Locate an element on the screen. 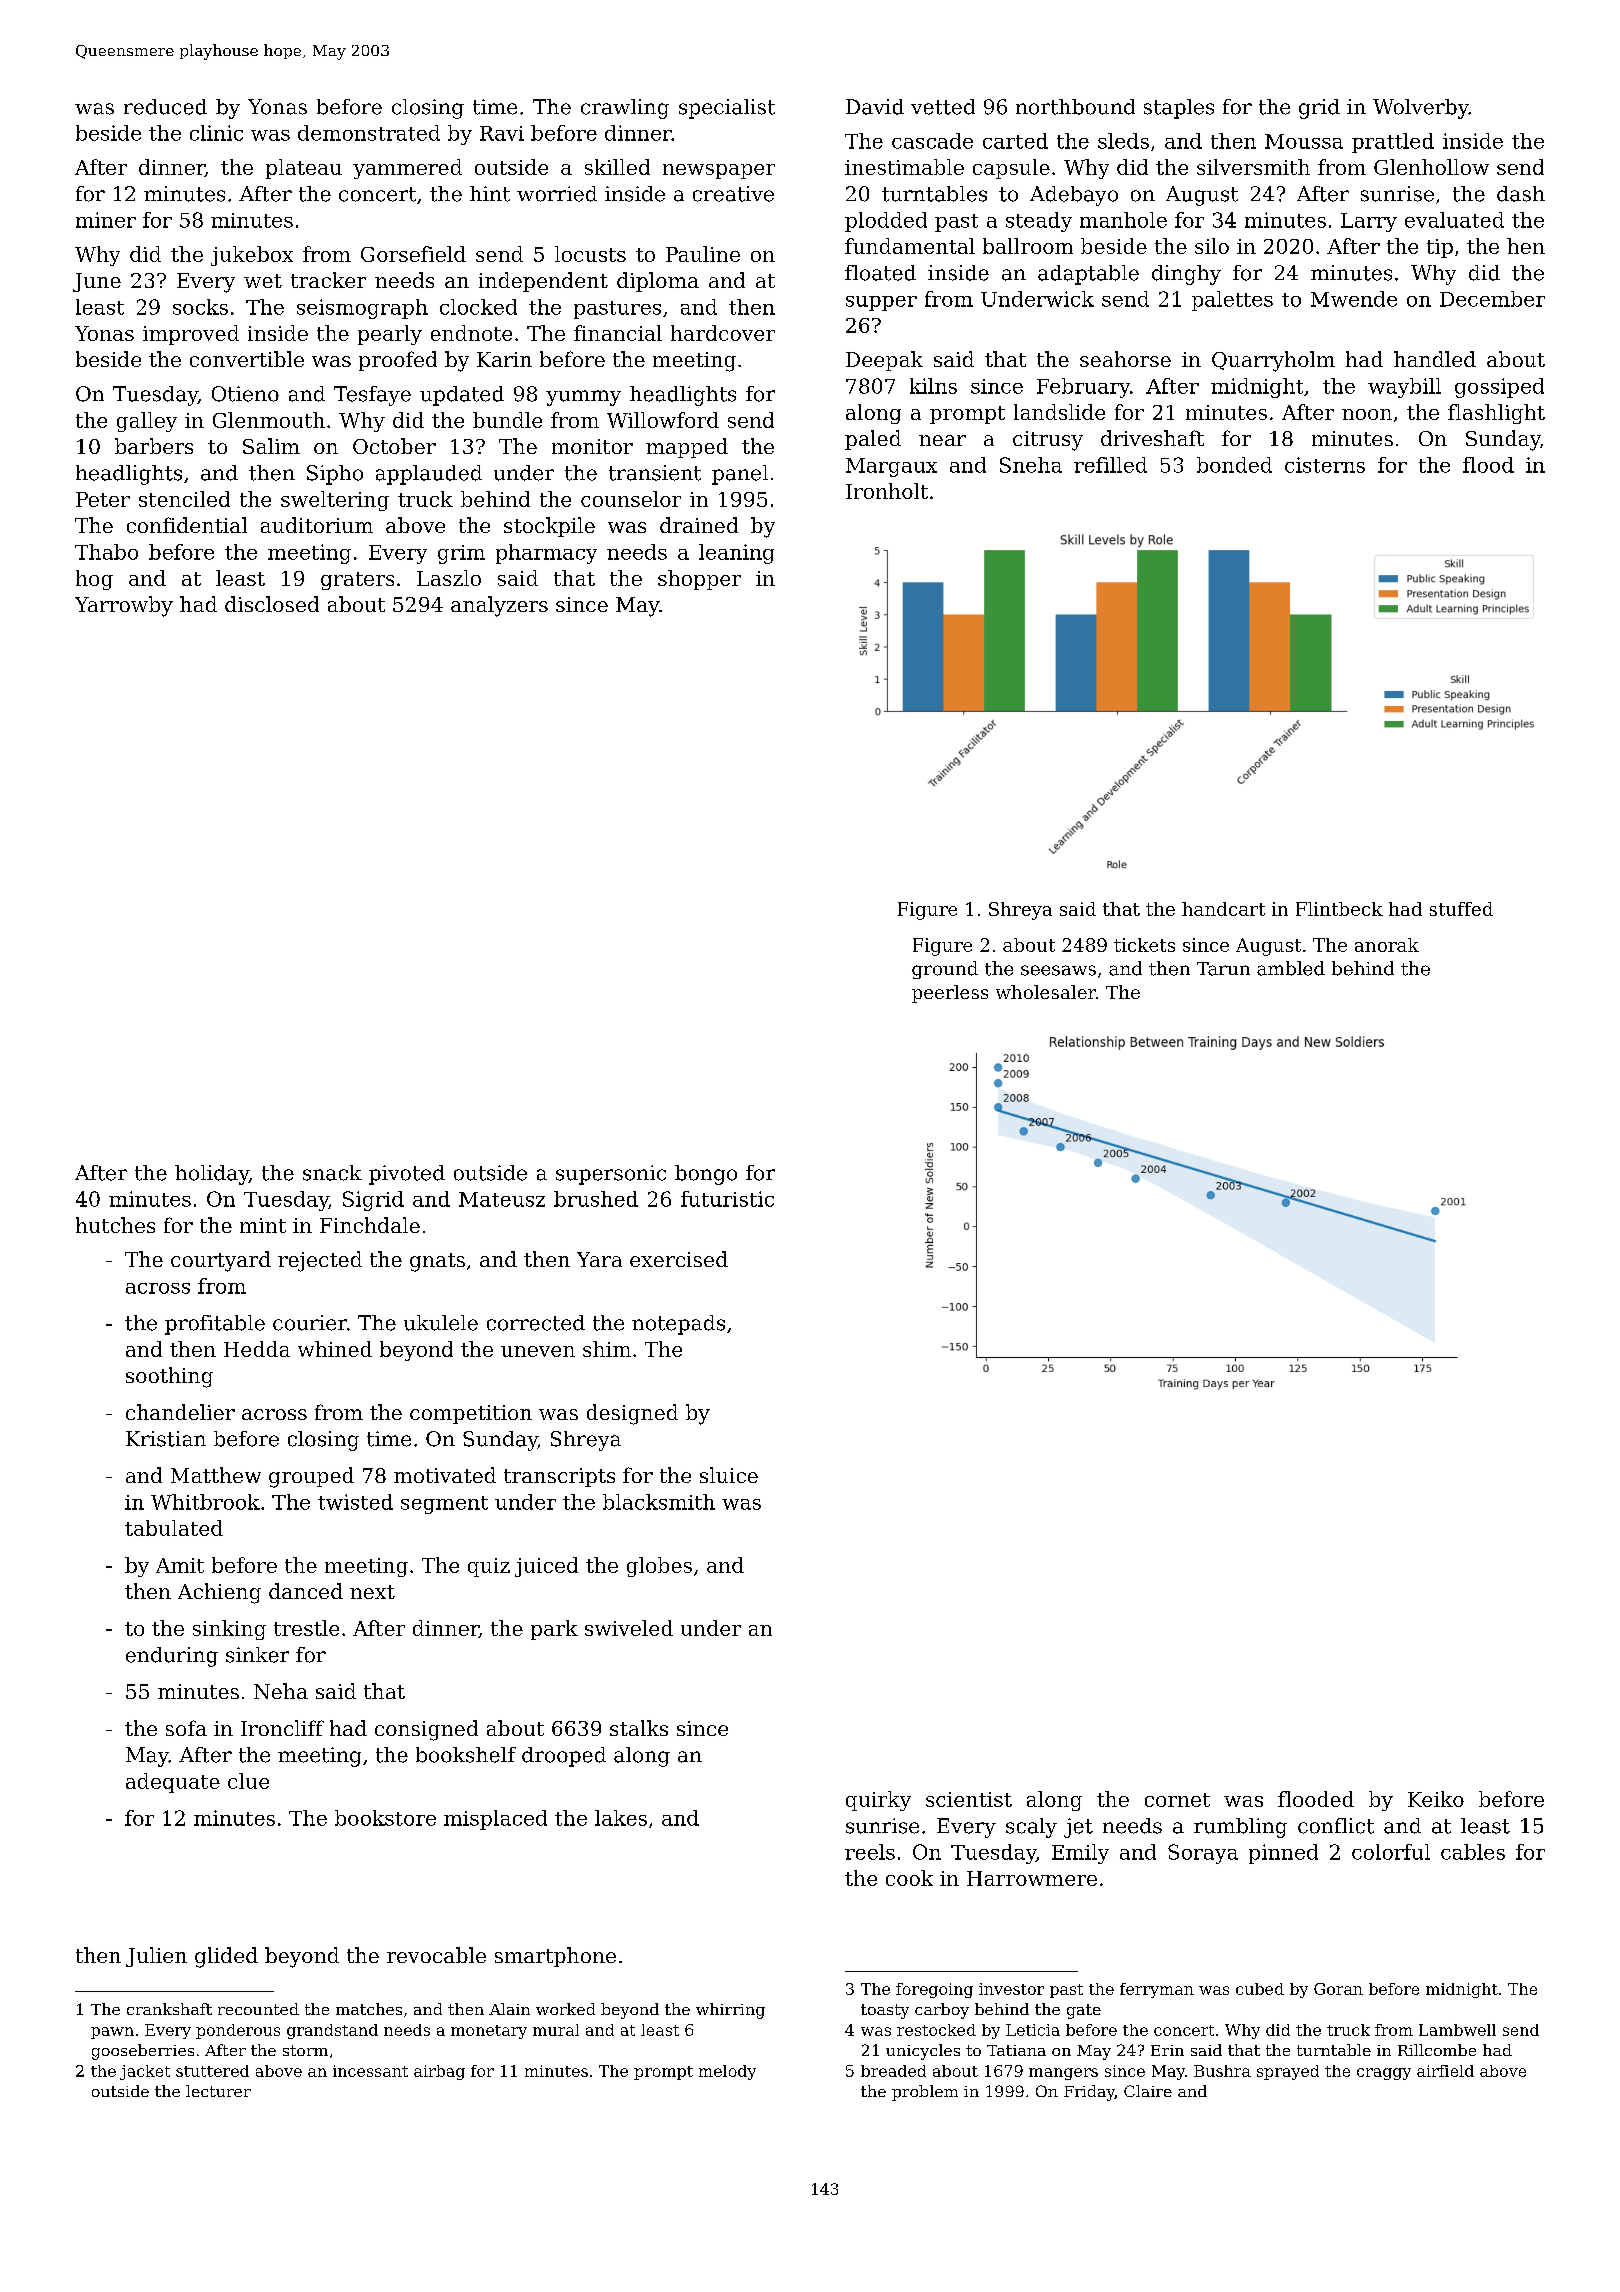 Image resolution: width=1620 pixels, height=2292 pixels. clocked is located at coordinates (478, 307).
